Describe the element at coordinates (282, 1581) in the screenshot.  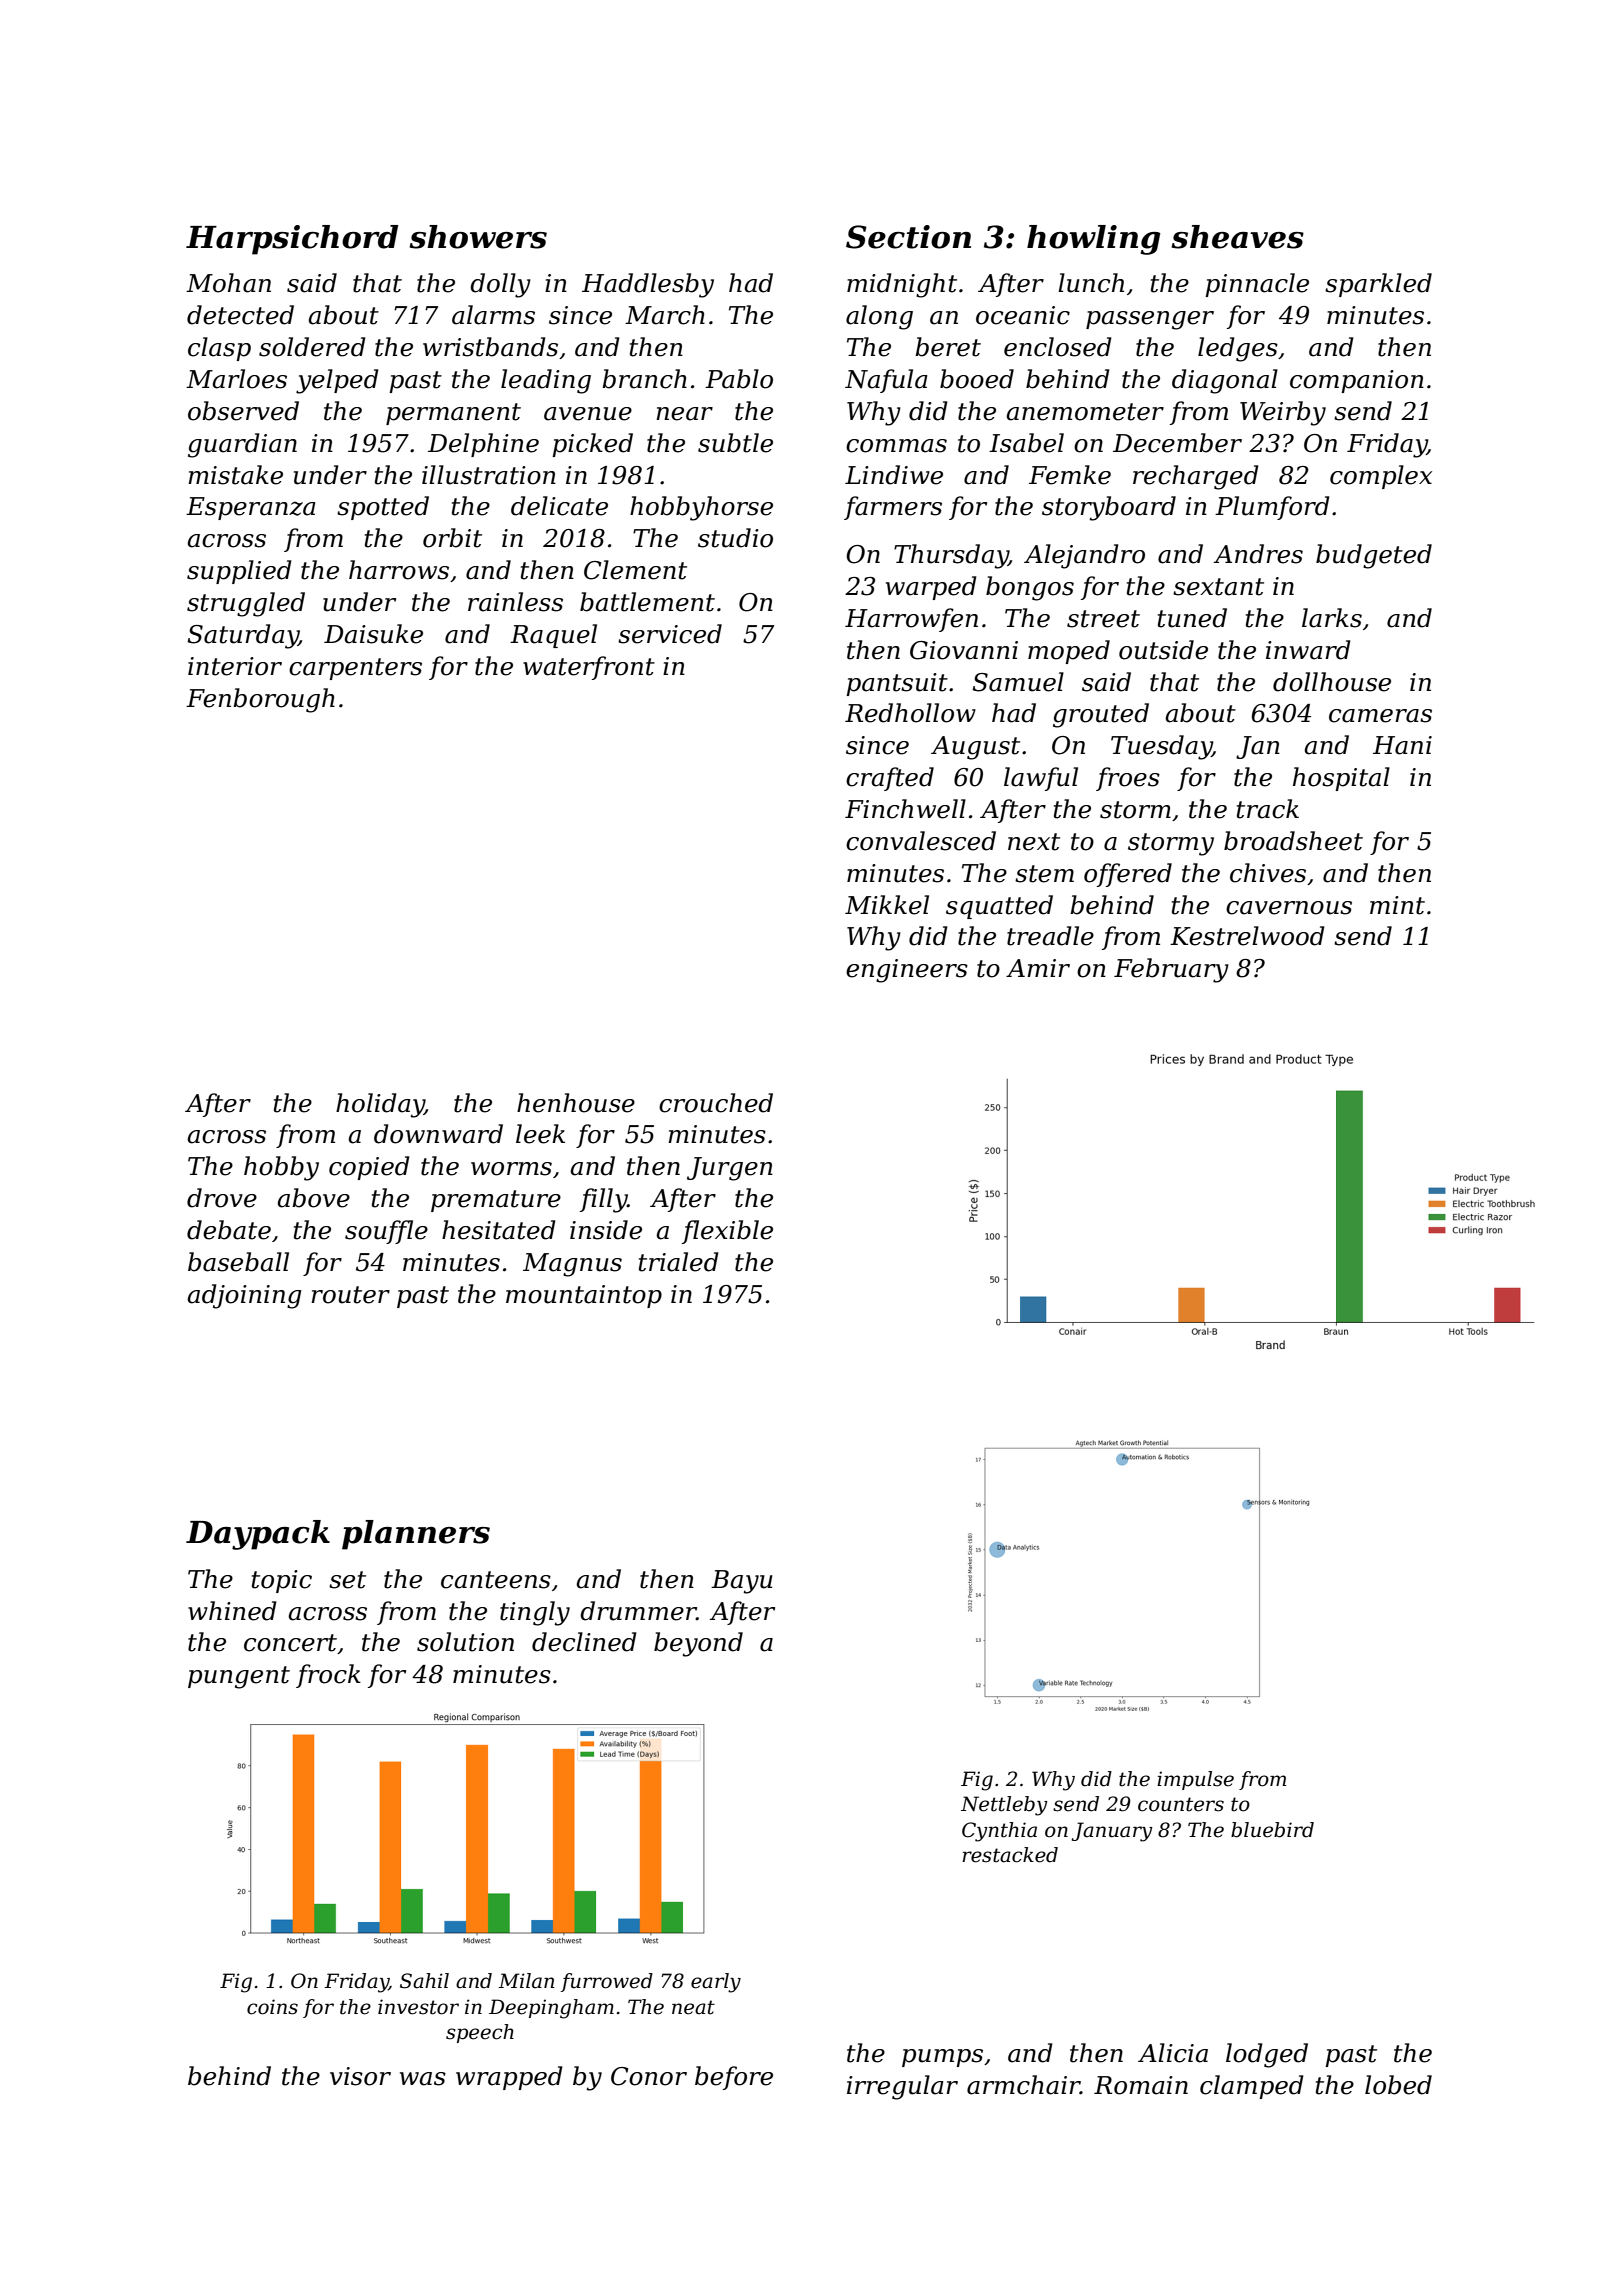
I see `topic` at that location.
